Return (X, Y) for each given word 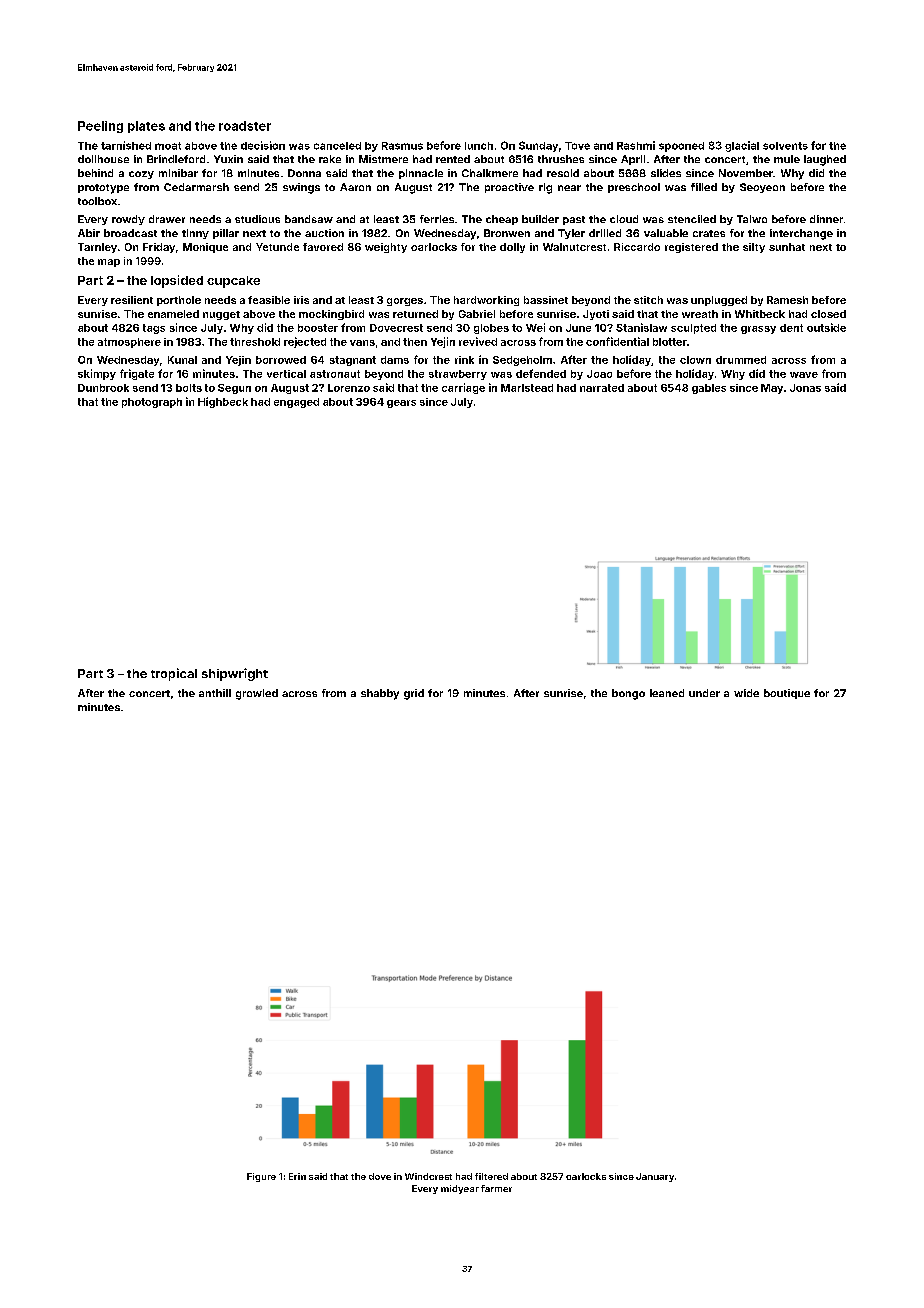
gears (401, 404)
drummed (741, 360)
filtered (491, 1176)
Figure (261, 1177)
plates (146, 127)
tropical (174, 674)
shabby (380, 694)
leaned (667, 693)
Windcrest (428, 1176)
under (704, 693)
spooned (681, 147)
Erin (297, 1176)
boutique (787, 694)
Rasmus (402, 146)
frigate (137, 374)
